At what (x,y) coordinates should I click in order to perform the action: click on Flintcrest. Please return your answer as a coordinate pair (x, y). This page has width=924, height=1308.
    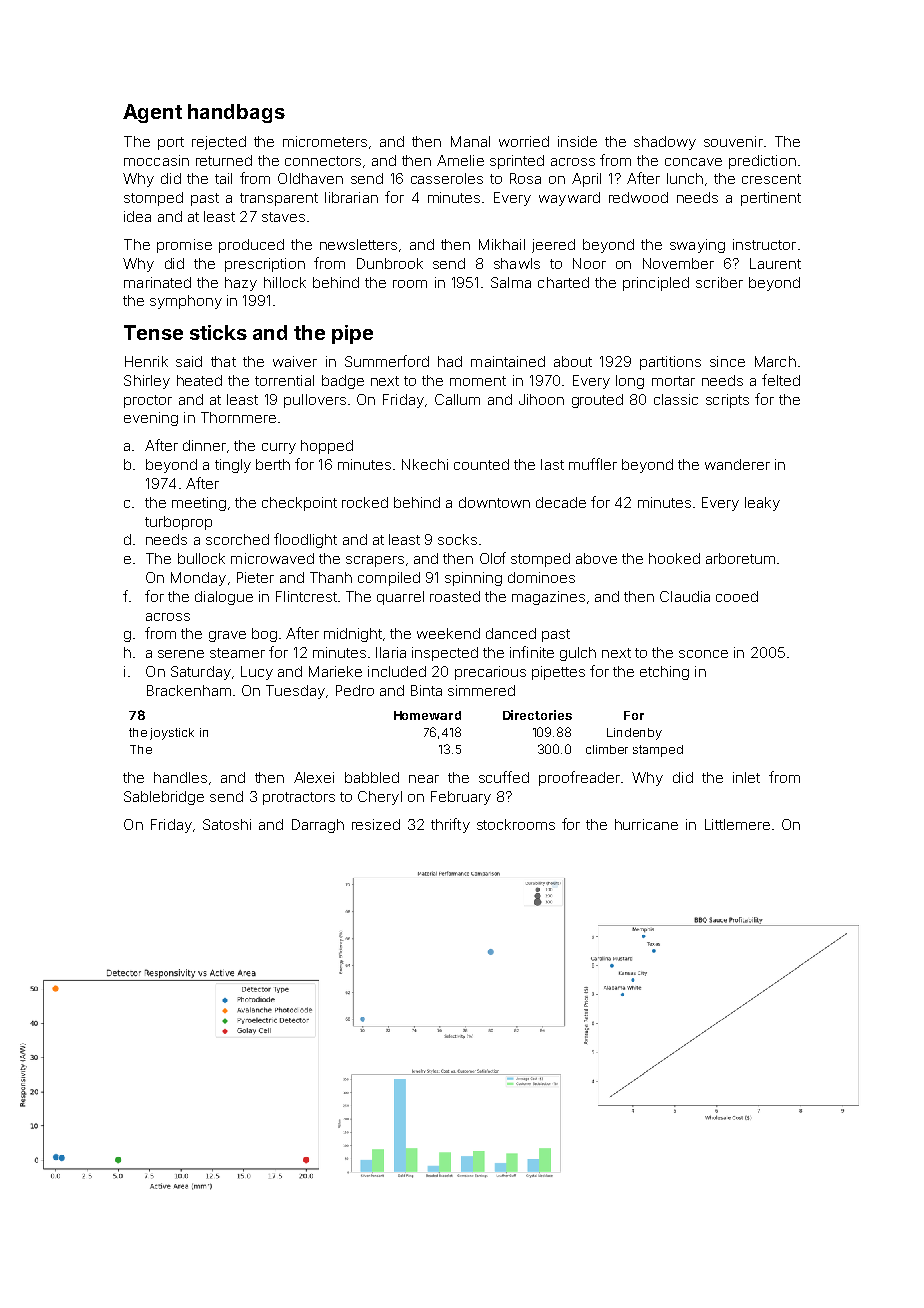
    Looking at the image, I should click on (306, 596).
